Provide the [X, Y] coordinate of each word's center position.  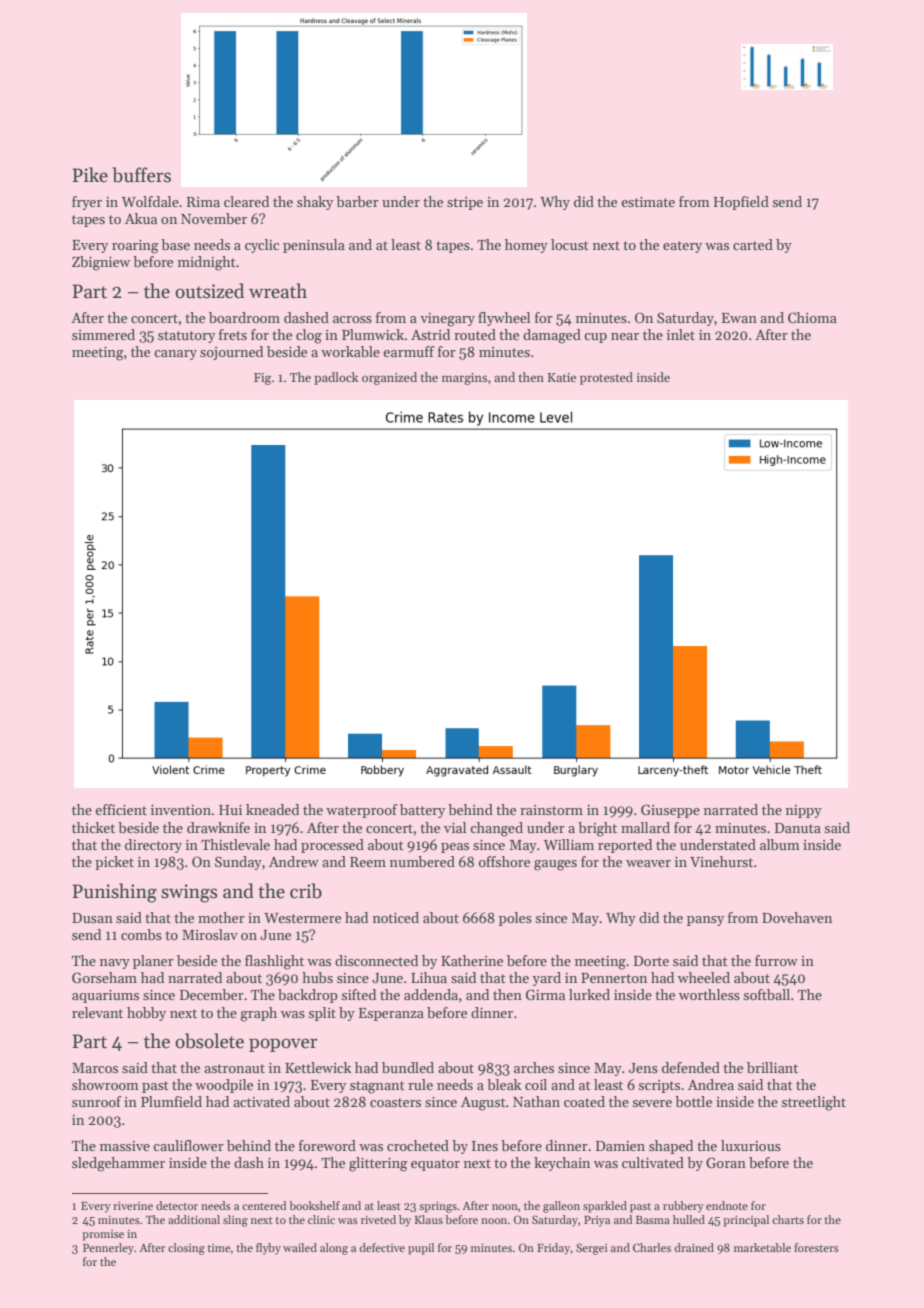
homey [526, 246]
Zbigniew [101, 263]
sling [235, 1221]
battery [422, 811]
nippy [804, 811]
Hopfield [741, 203]
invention [181, 810]
